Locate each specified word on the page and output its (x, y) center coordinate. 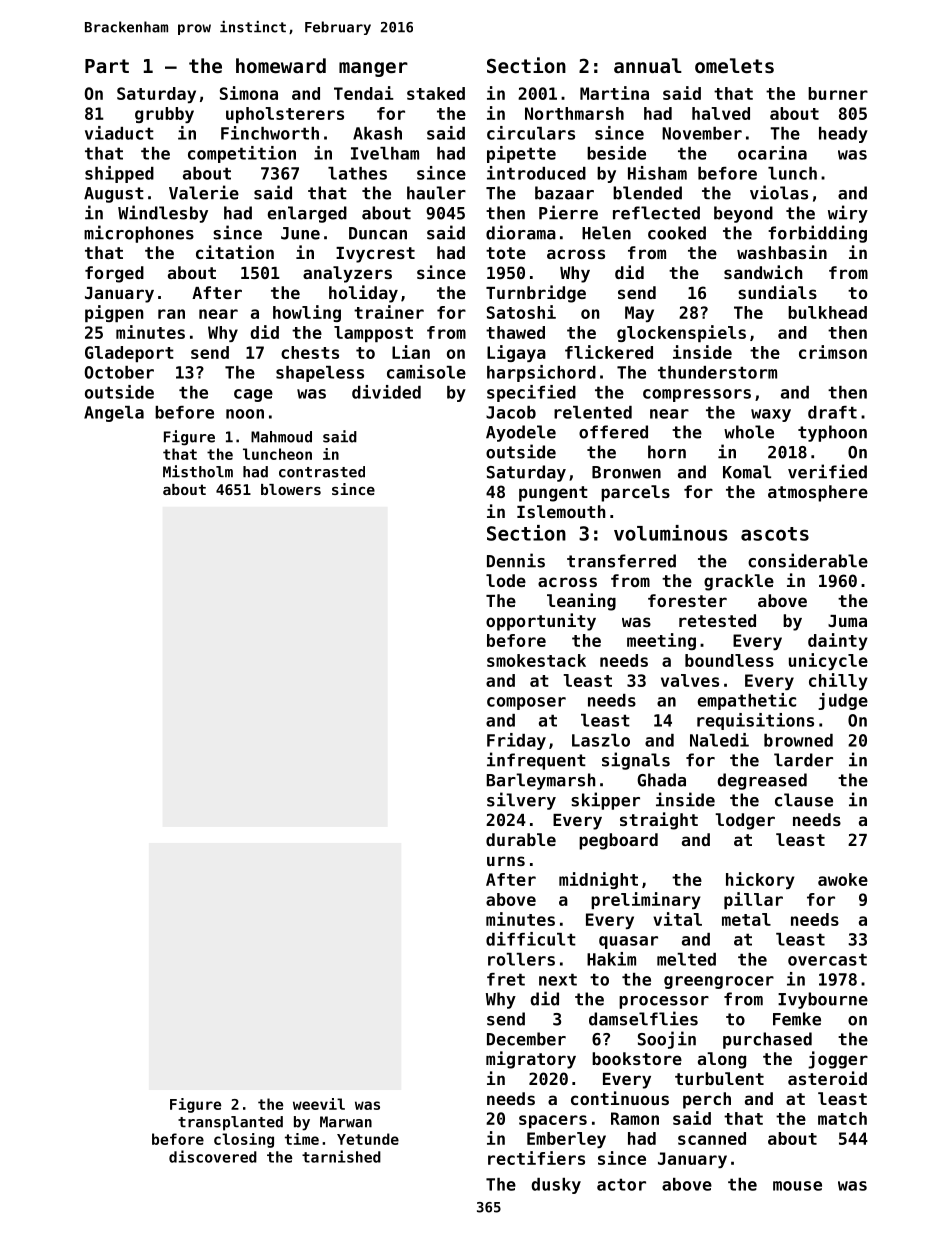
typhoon (832, 433)
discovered (213, 1156)
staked (436, 93)
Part (107, 66)
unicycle (828, 661)
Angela (114, 414)
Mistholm (198, 471)
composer (526, 703)
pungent (553, 494)
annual (648, 65)
